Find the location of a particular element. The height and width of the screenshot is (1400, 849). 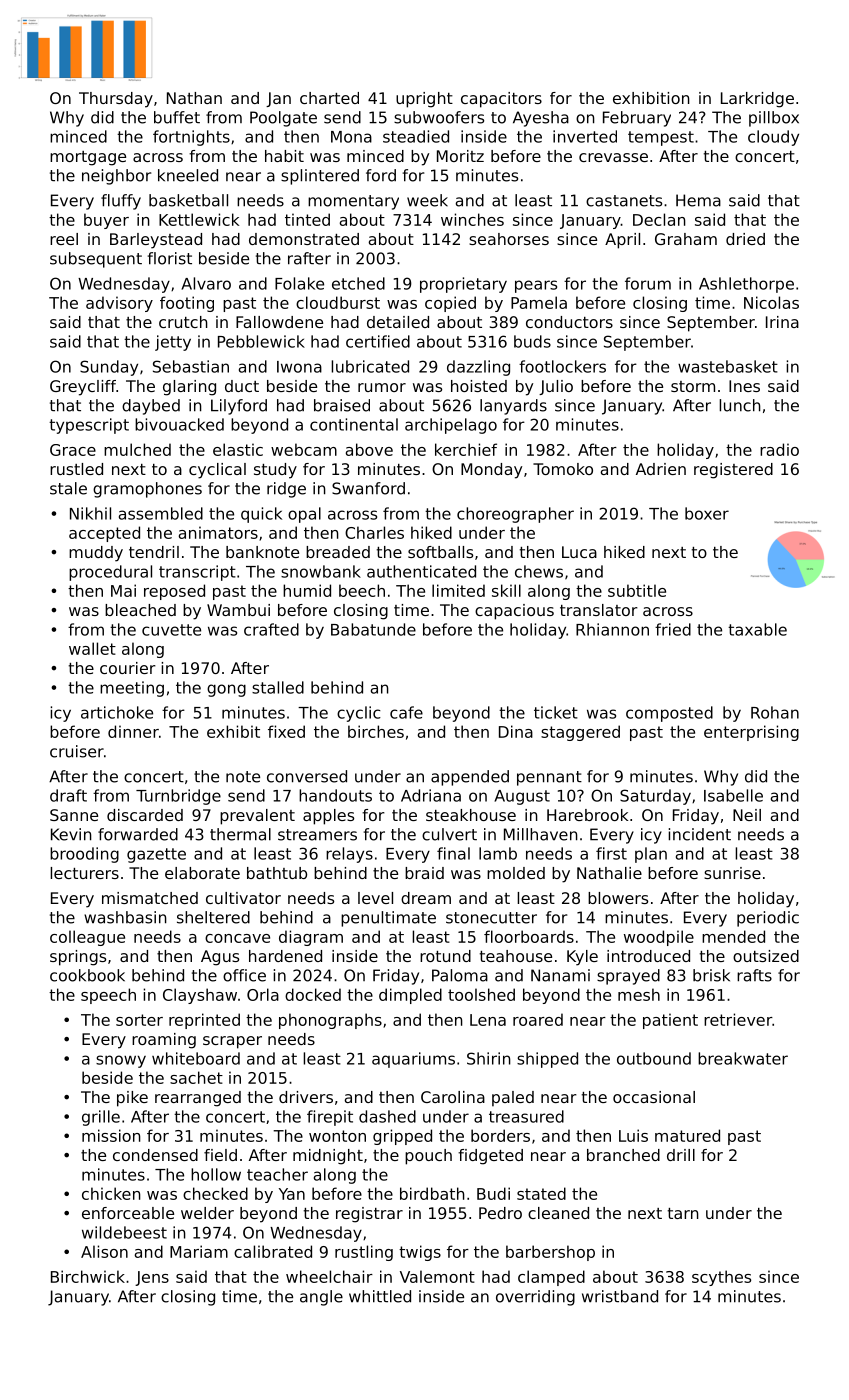

Neil is located at coordinates (747, 815).
